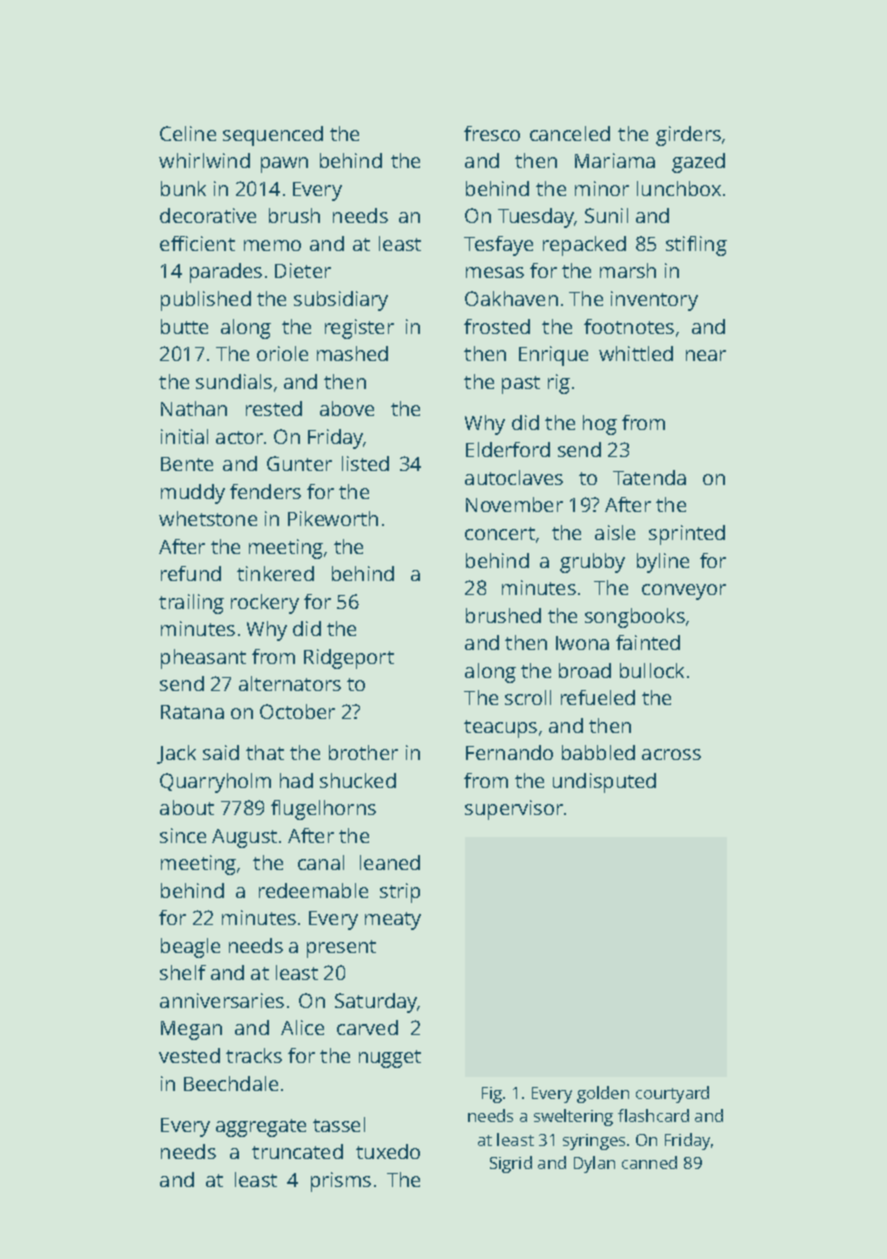  I want to click on broad, so click(585, 670).
